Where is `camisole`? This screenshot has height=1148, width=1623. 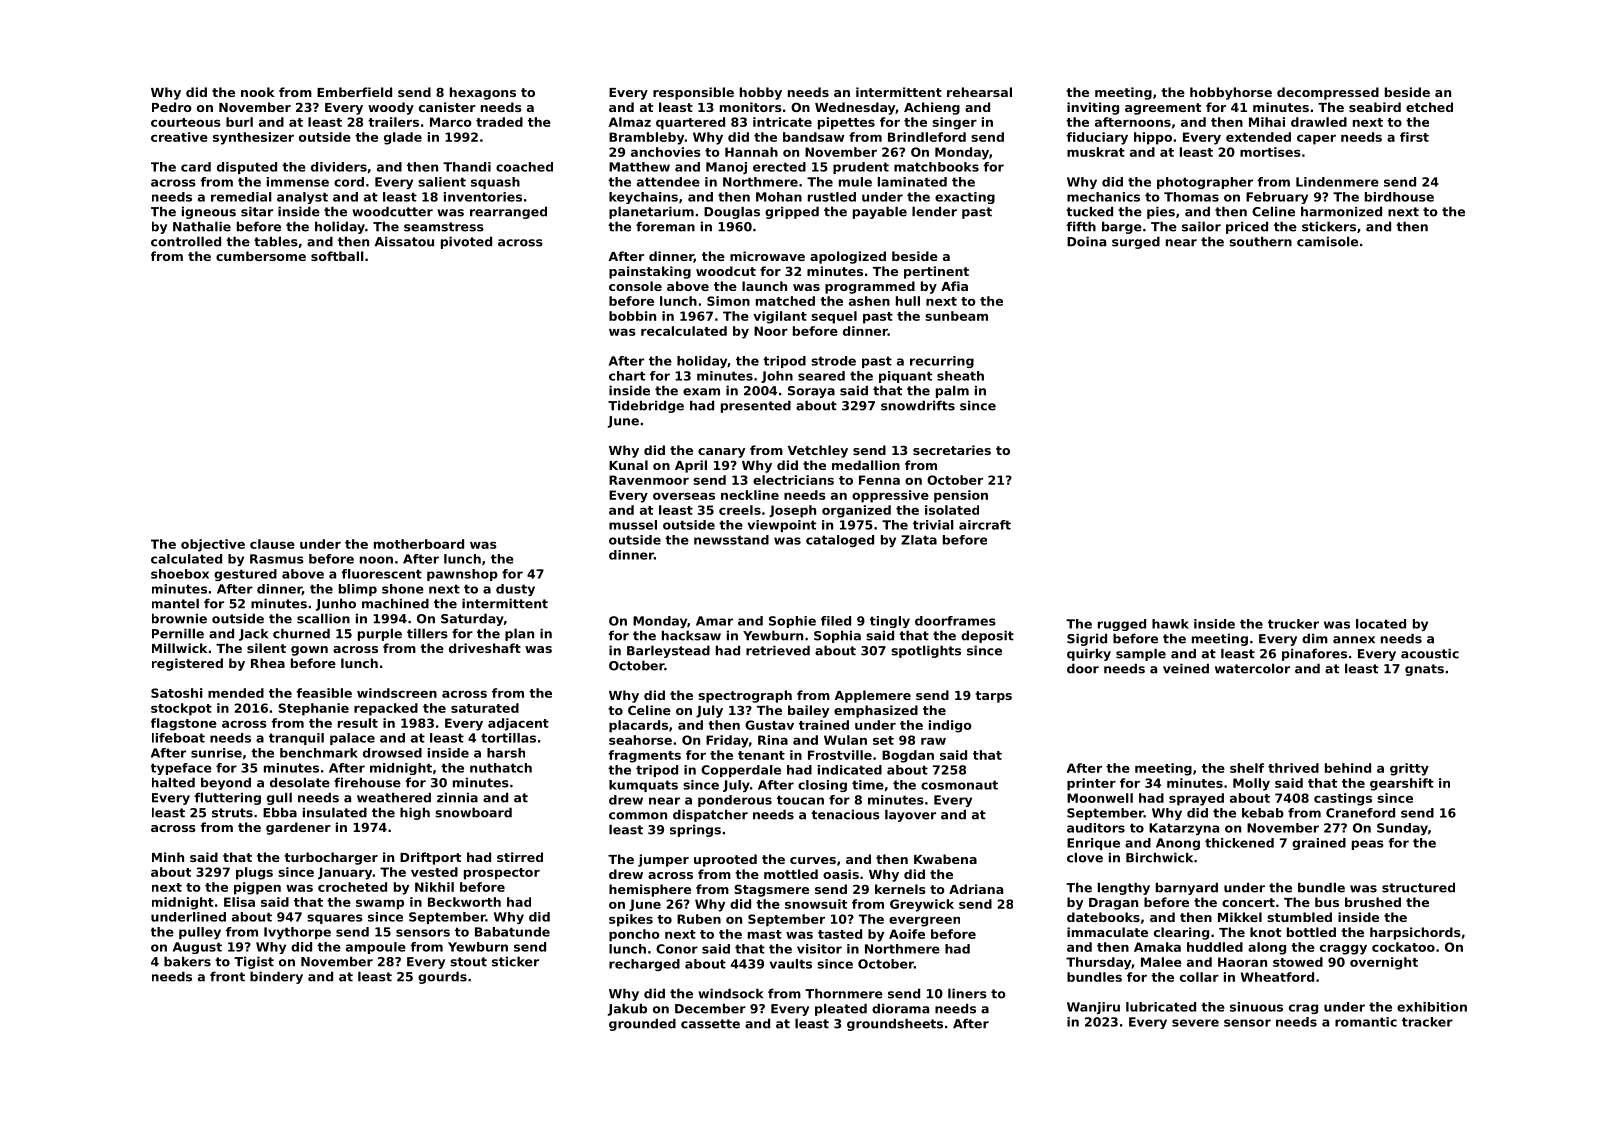 camisole is located at coordinates (1327, 241).
